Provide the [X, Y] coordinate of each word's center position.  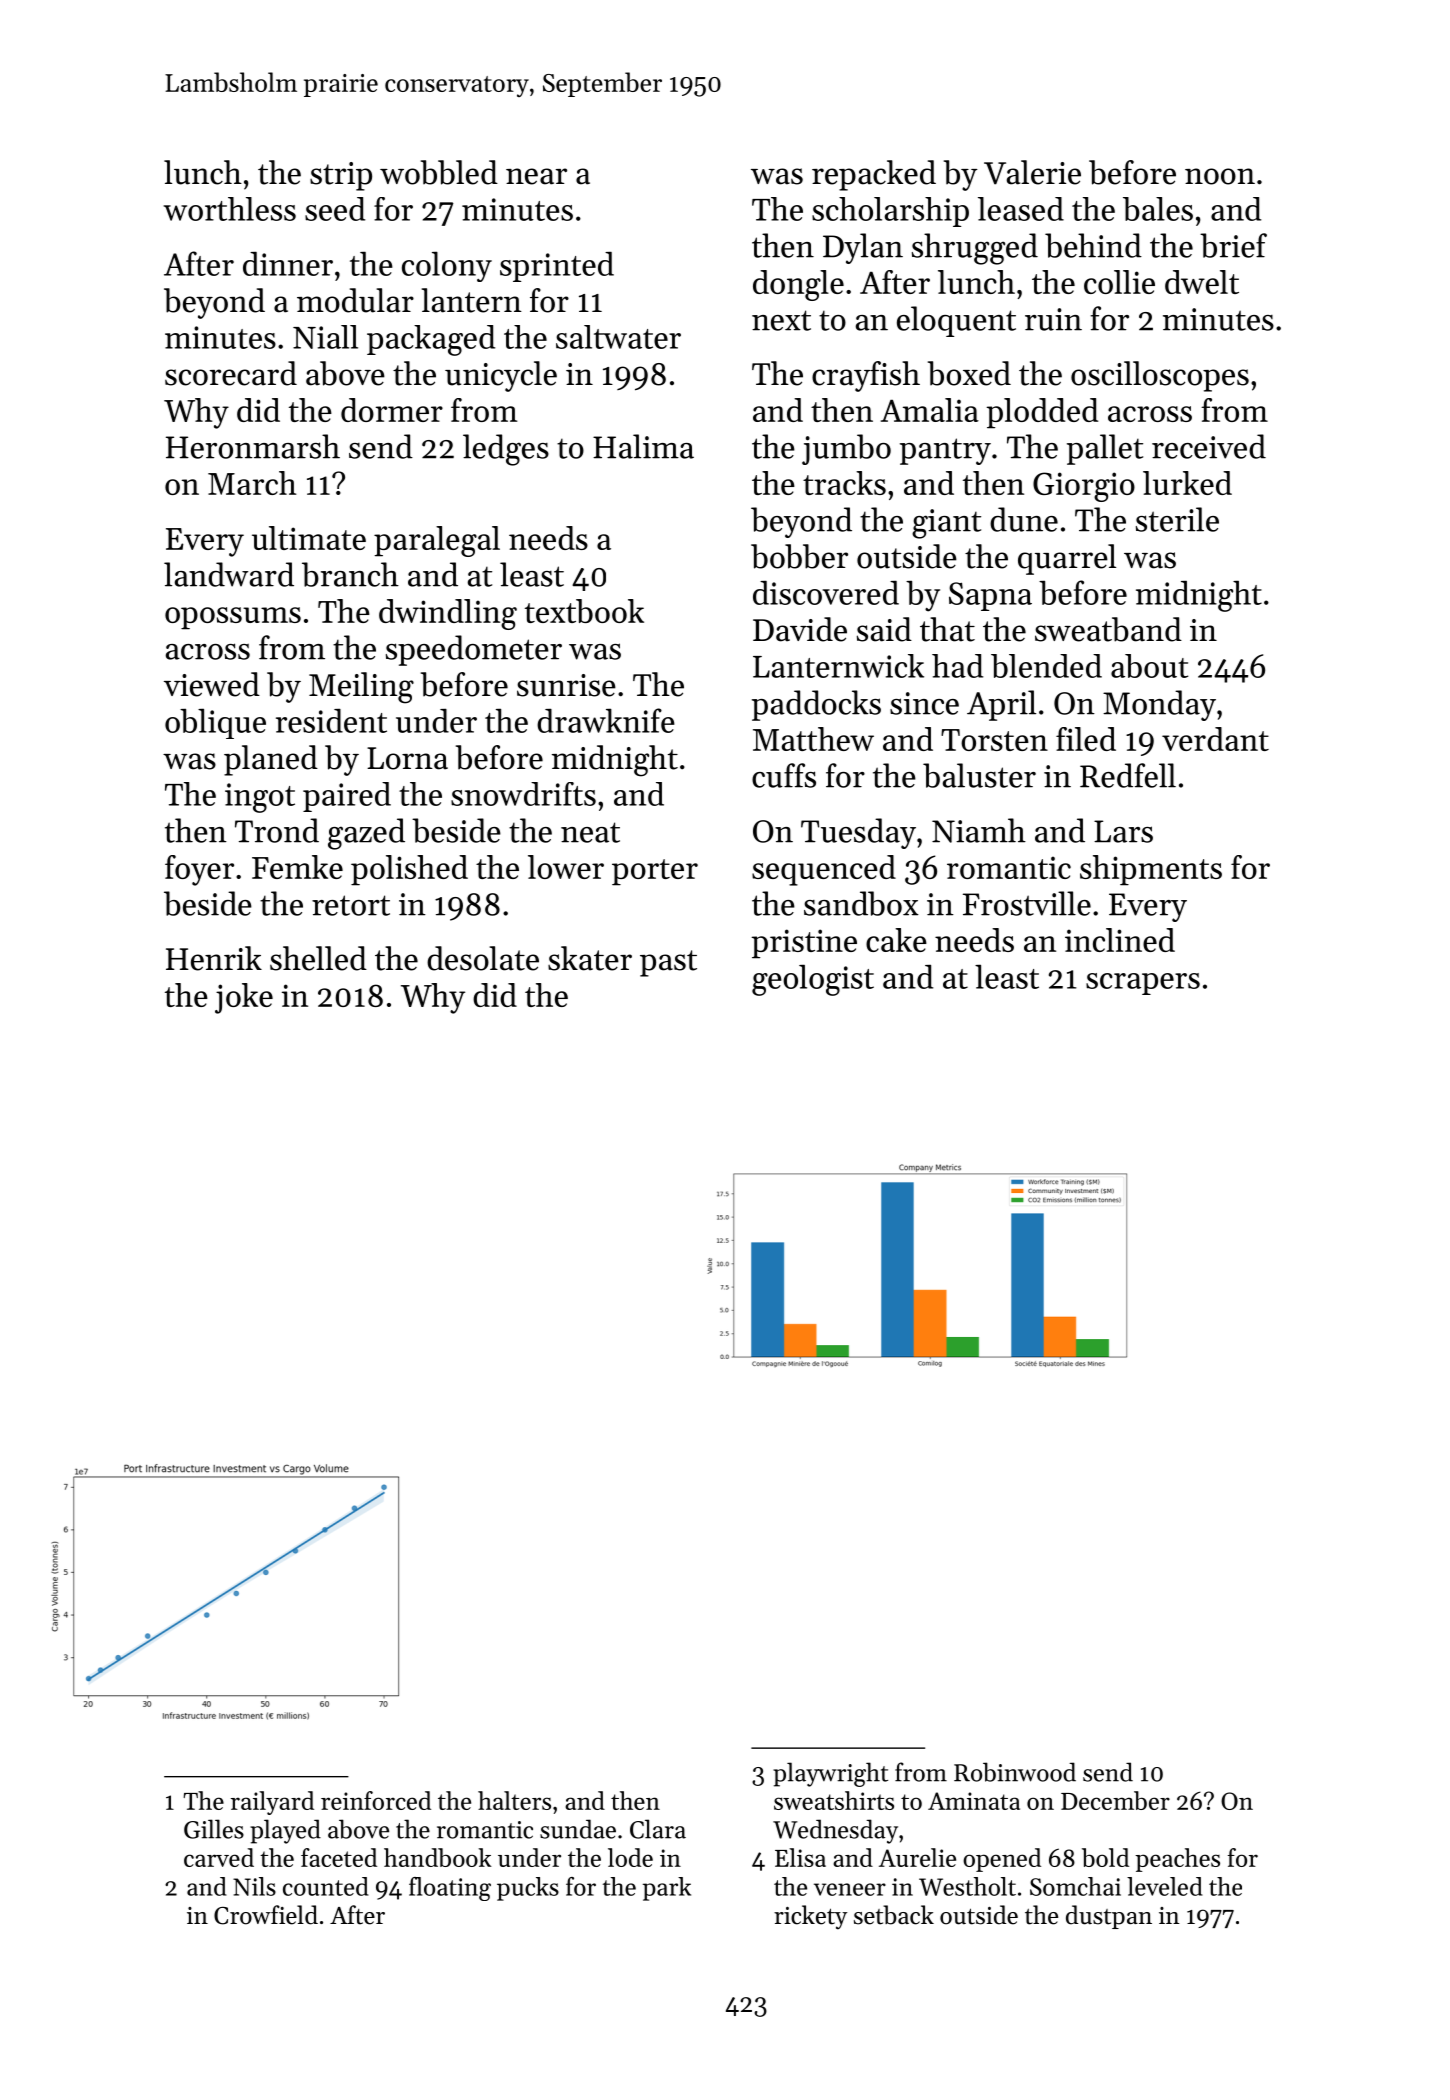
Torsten [994, 740]
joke [244, 998]
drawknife [606, 720]
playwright [830, 1774]
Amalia [930, 410]
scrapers [1143, 984]
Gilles [214, 1829]
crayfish [866, 376]
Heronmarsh [253, 446]
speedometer [474, 650]
